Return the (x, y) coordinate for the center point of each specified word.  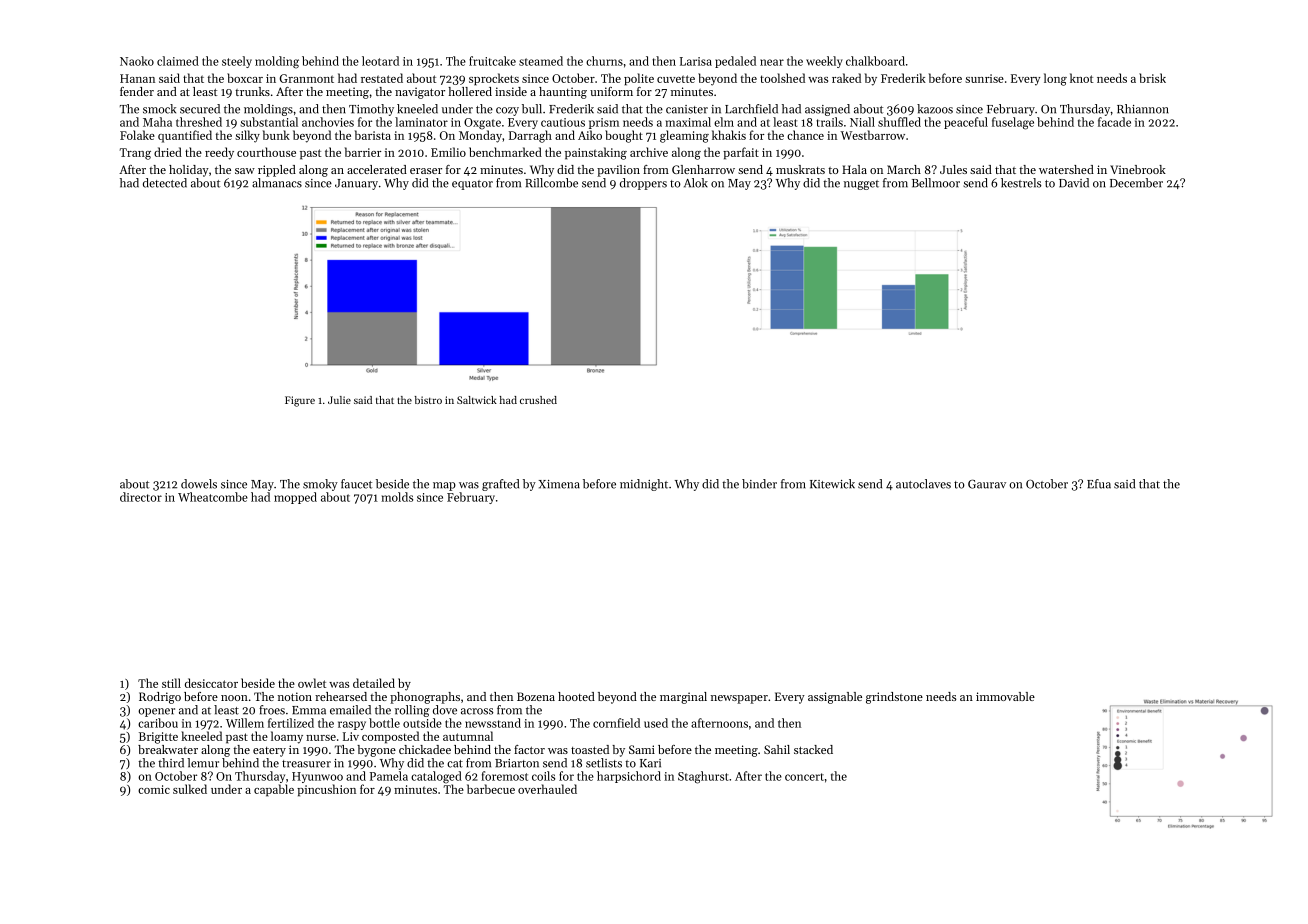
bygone (376, 751)
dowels (199, 484)
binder (759, 484)
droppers (643, 184)
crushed (538, 400)
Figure (300, 401)
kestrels (1021, 183)
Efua (1099, 484)
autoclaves (923, 484)
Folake (137, 135)
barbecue (491, 789)
